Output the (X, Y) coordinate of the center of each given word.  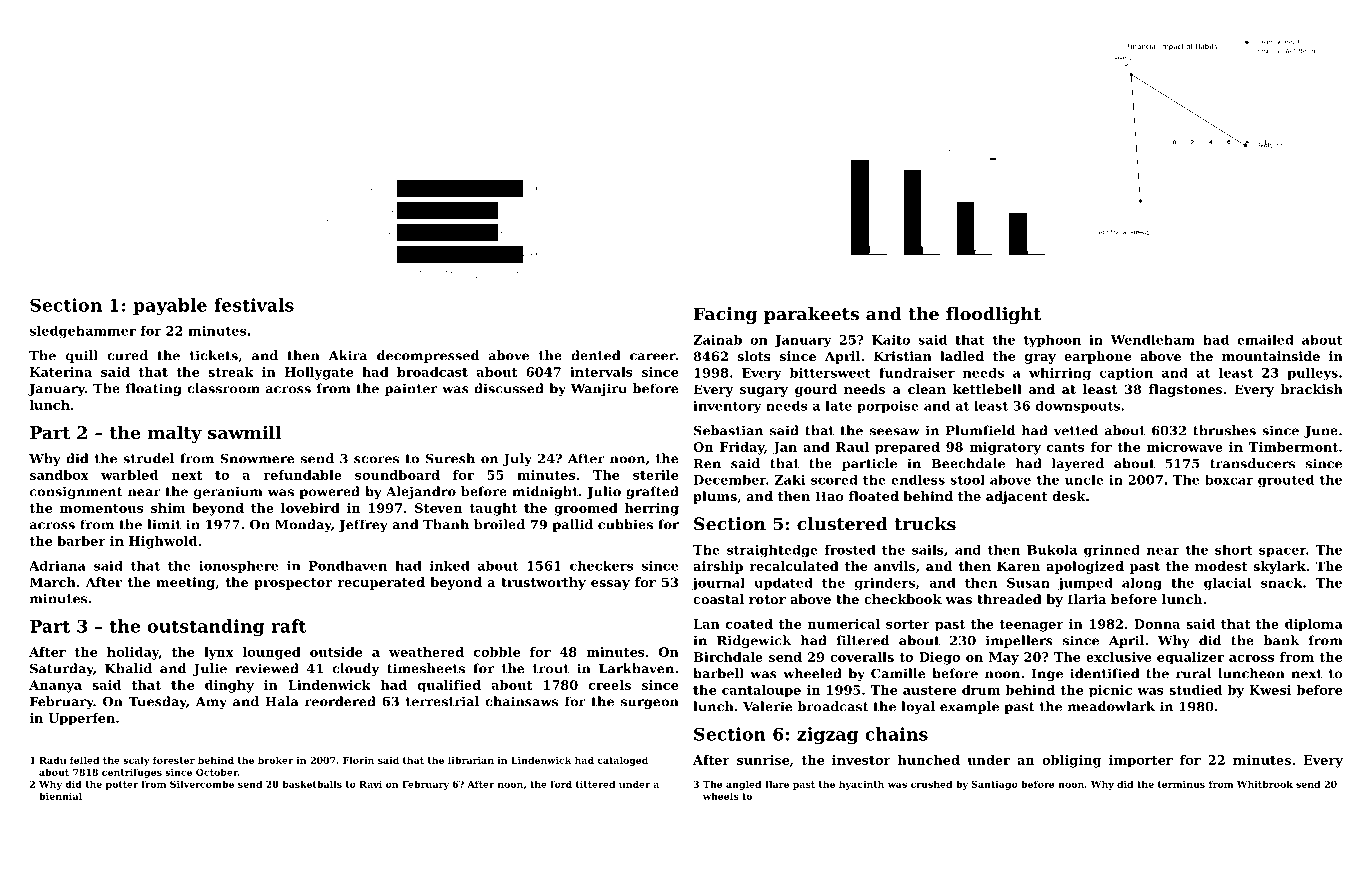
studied (1195, 690)
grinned (1112, 551)
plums (715, 497)
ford (561, 784)
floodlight (993, 315)
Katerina (61, 372)
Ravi (370, 784)
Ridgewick (754, 641)
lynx (219, 653)
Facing (725, 315)
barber (81, 541)
